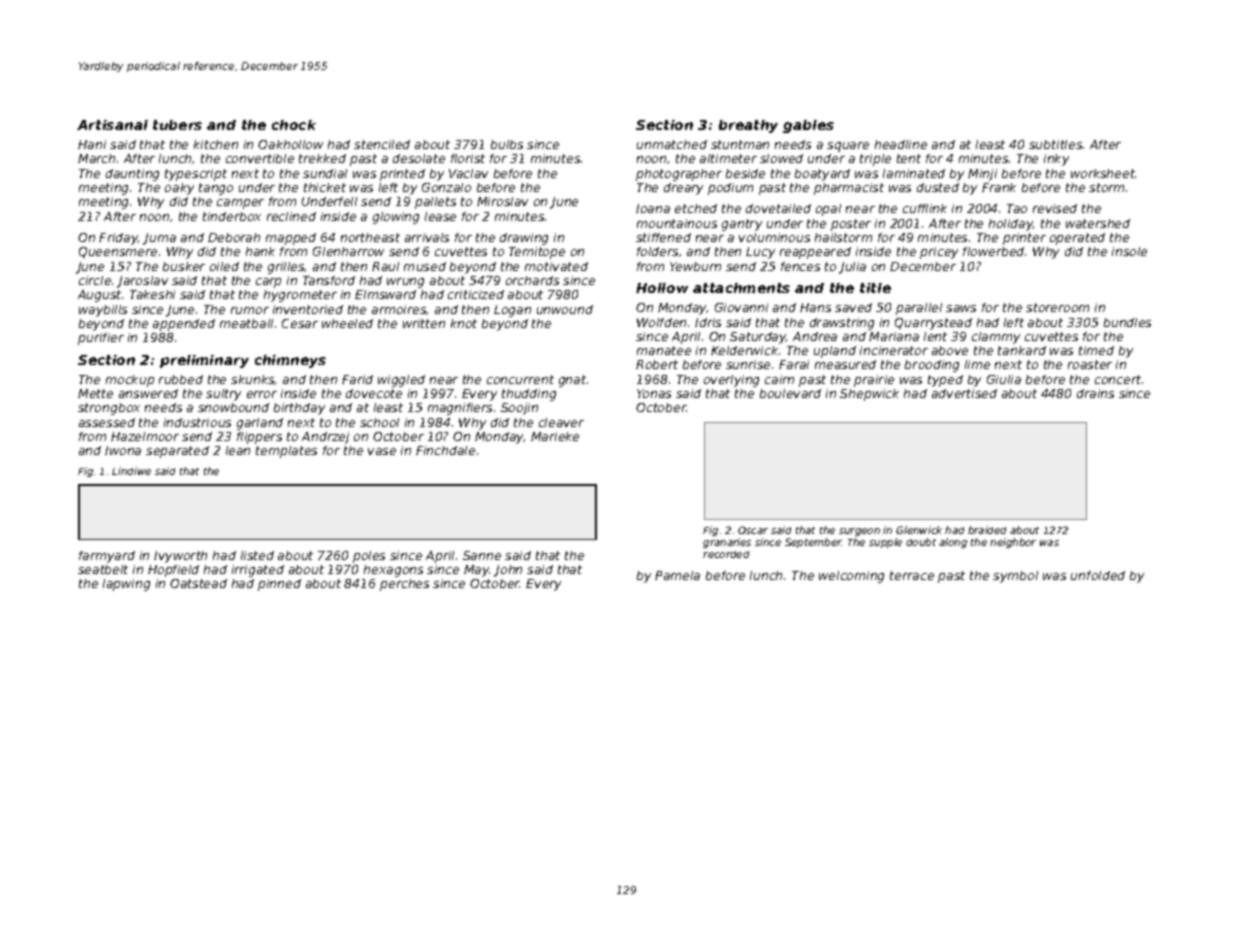 Image resolution: width=1233 pixels, height=952 pixels. Describe the element at coordinates (118, 239) in the screenshot. I see `Friday` at that location.
